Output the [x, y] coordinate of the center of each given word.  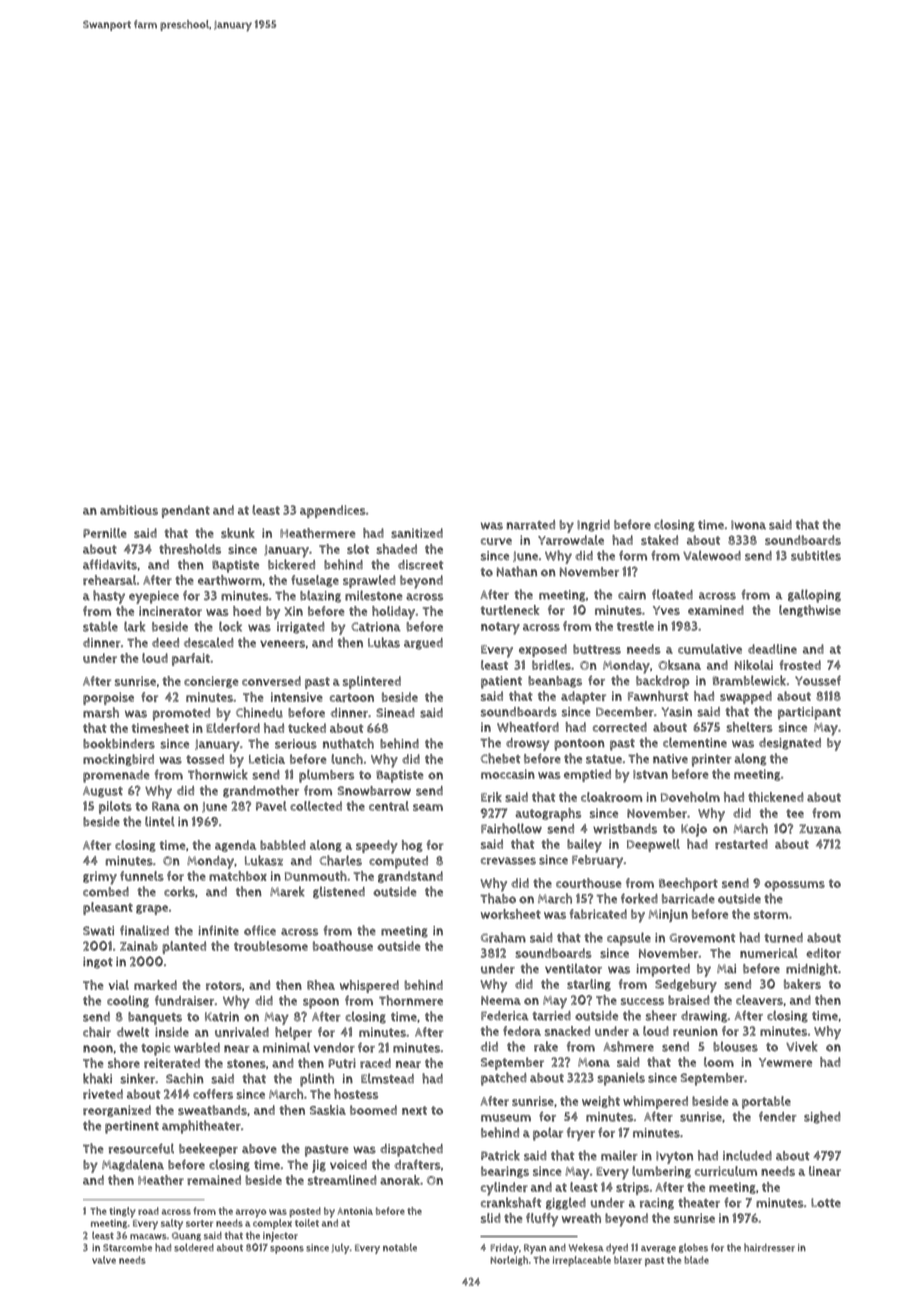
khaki [97, 1078]
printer [712, 760]
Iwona [748, 525]
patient [501, 682]
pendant [186, 511]
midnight [812, 969]
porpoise [108, 698]
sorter [199, 1223]
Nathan [517, 571]
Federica [505, 1016]
